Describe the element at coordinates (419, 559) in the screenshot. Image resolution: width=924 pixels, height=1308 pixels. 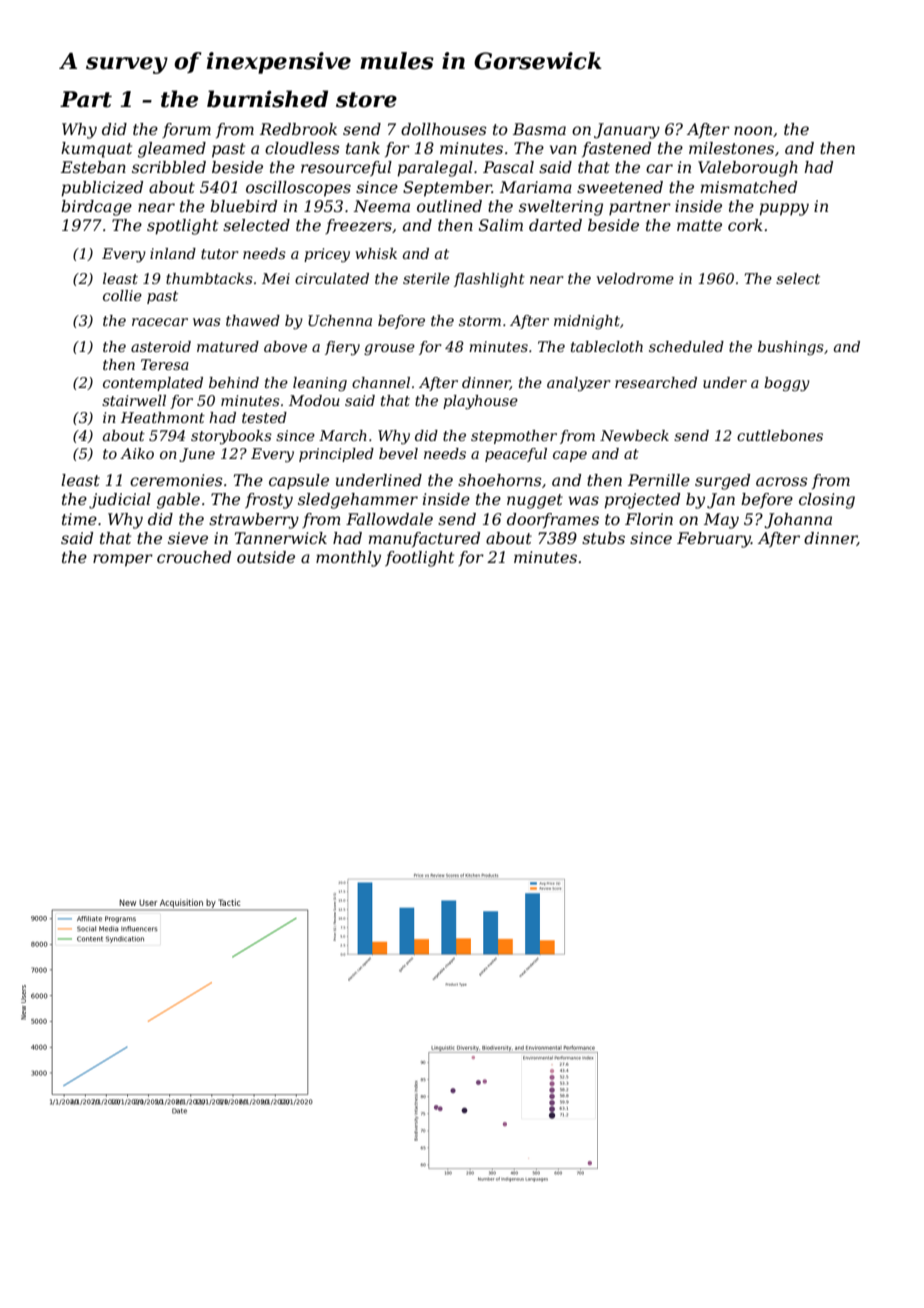
I see `footlight` at that location.
